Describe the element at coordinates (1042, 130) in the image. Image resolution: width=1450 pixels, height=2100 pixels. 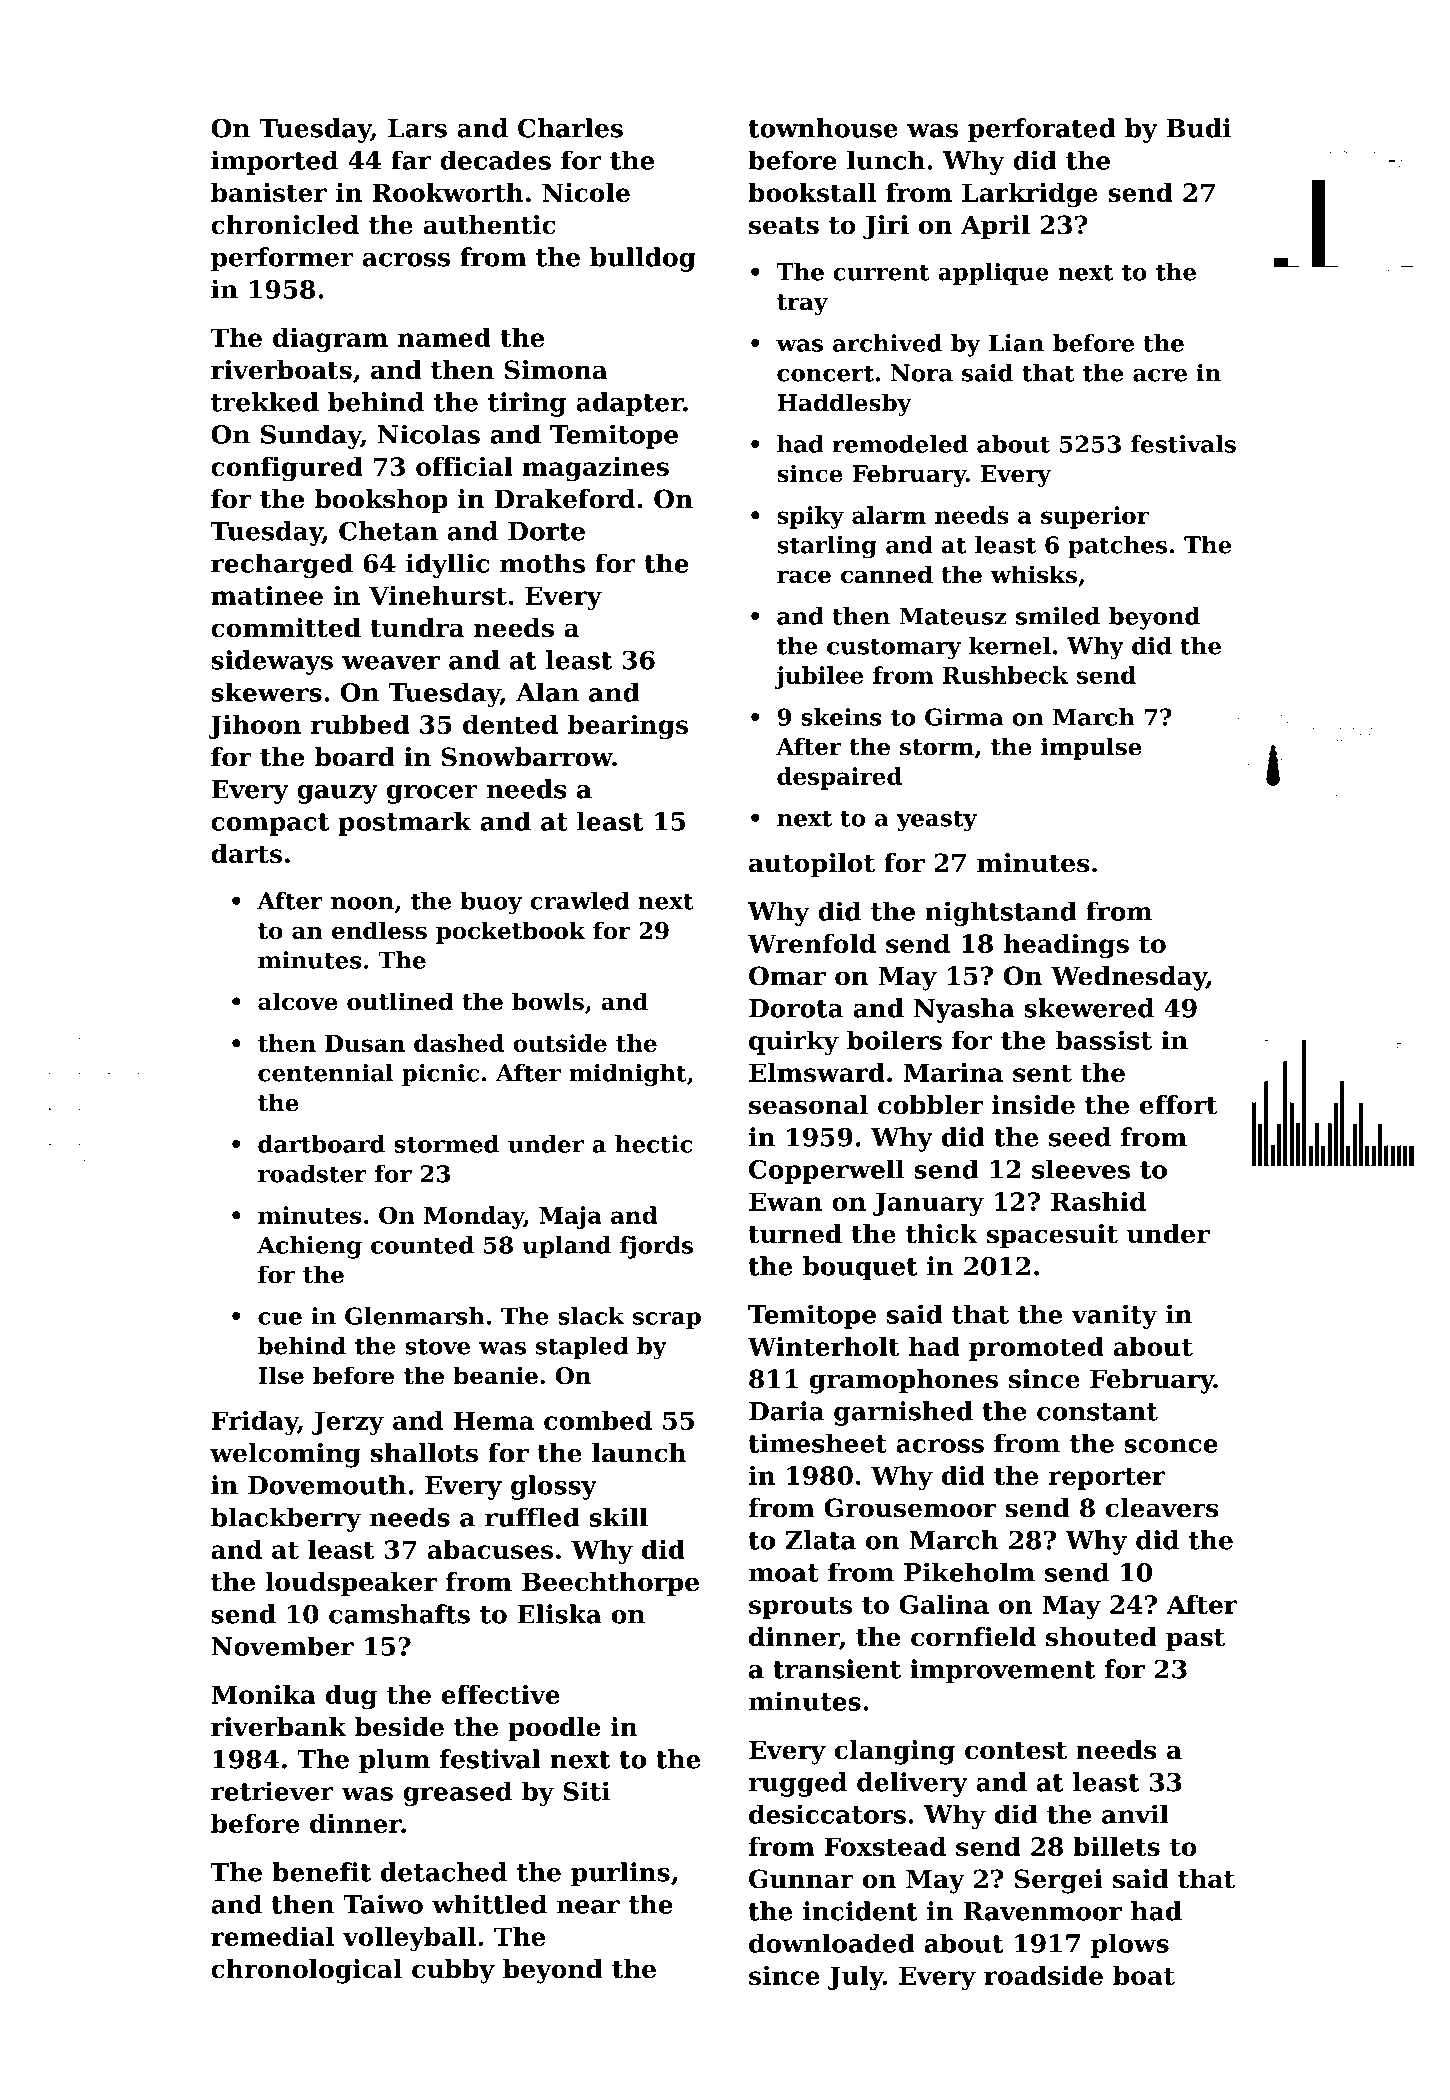
I see `perforated` at that location.
